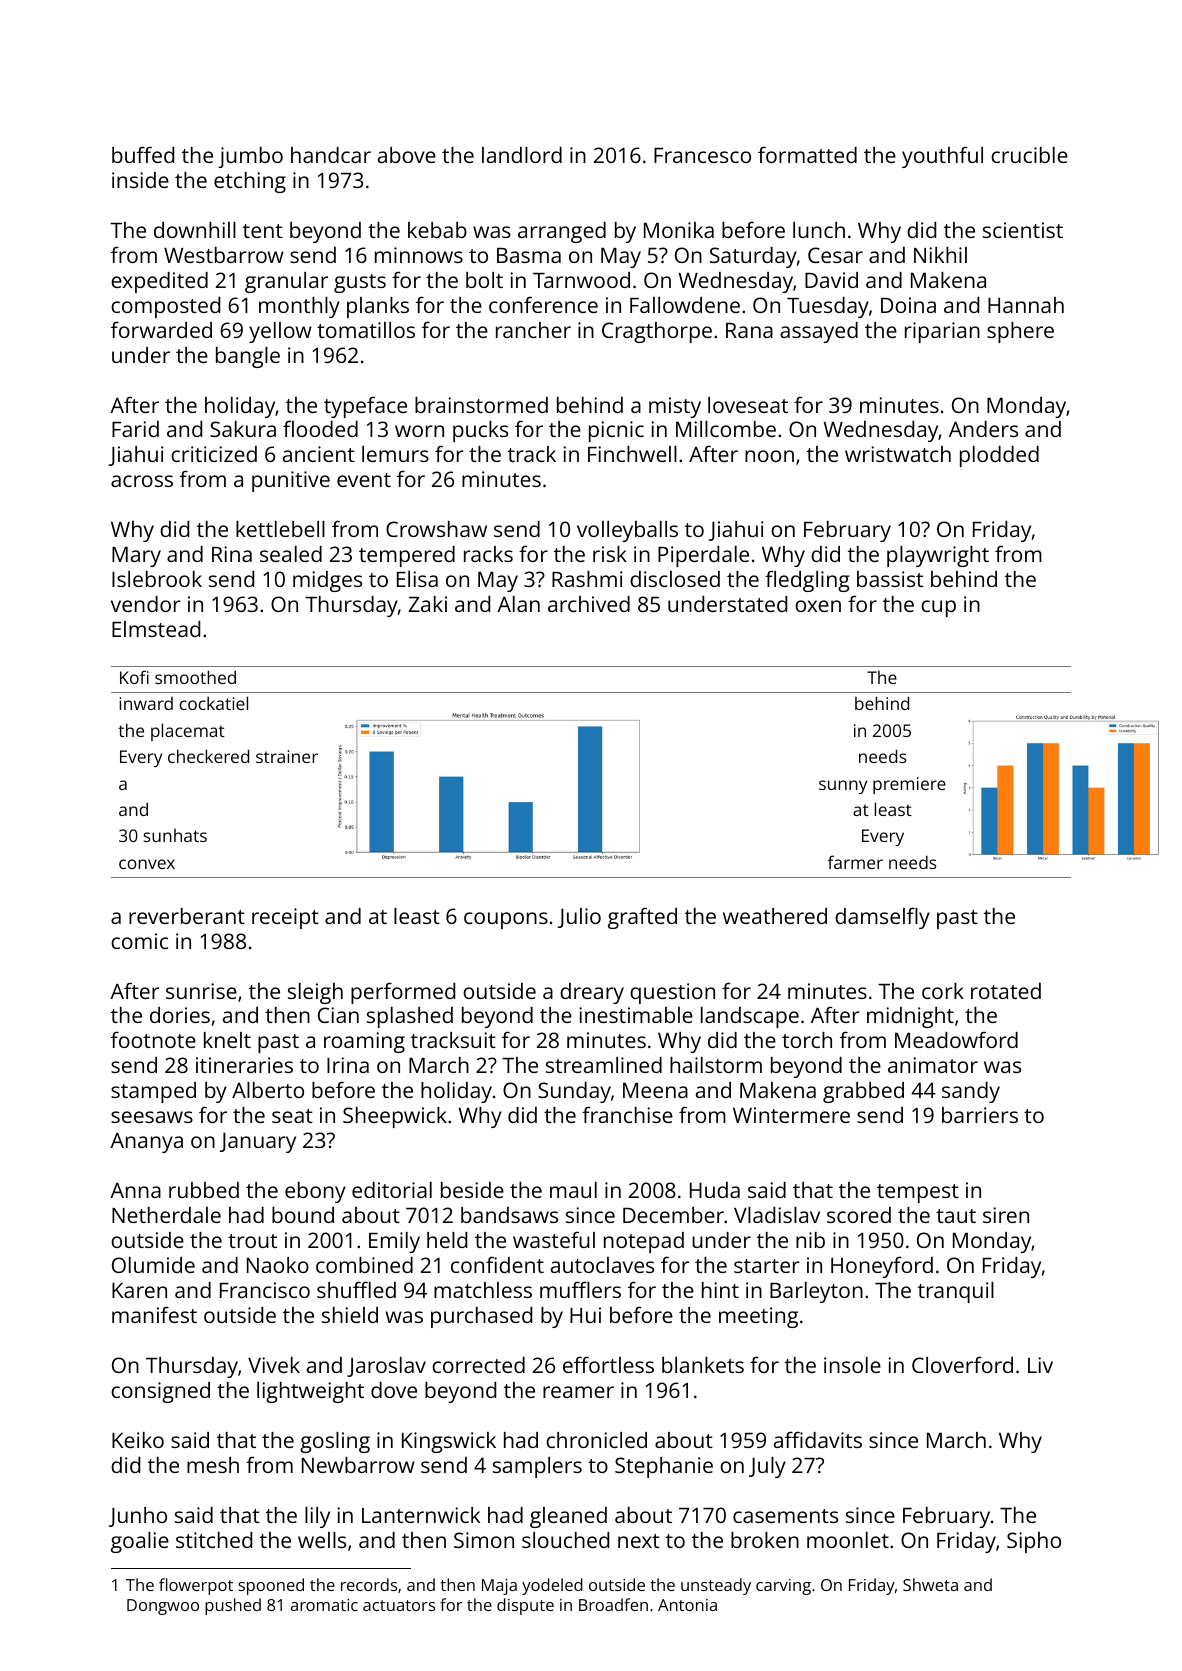 The height and width of the screenshot is (1671, 1182). What do you see at coordinates (843, 787) in the screenshot?
I see `sunny` at bounding box center [843, 787].
